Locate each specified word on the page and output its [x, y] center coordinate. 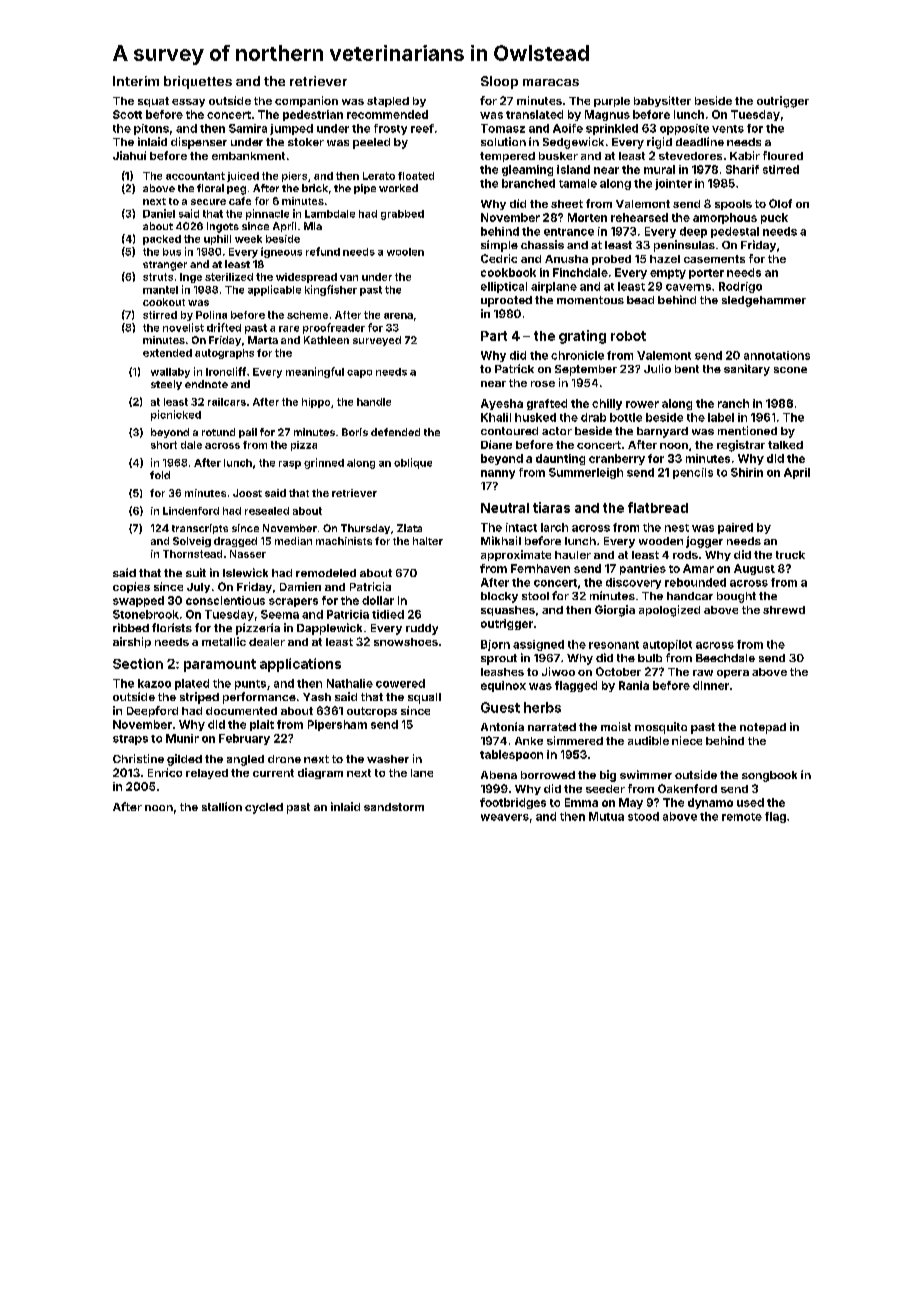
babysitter [662, 101]
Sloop [499, 82]
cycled [264, 808]
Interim [136, 81]
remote [742, 817]
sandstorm [394, 807]
